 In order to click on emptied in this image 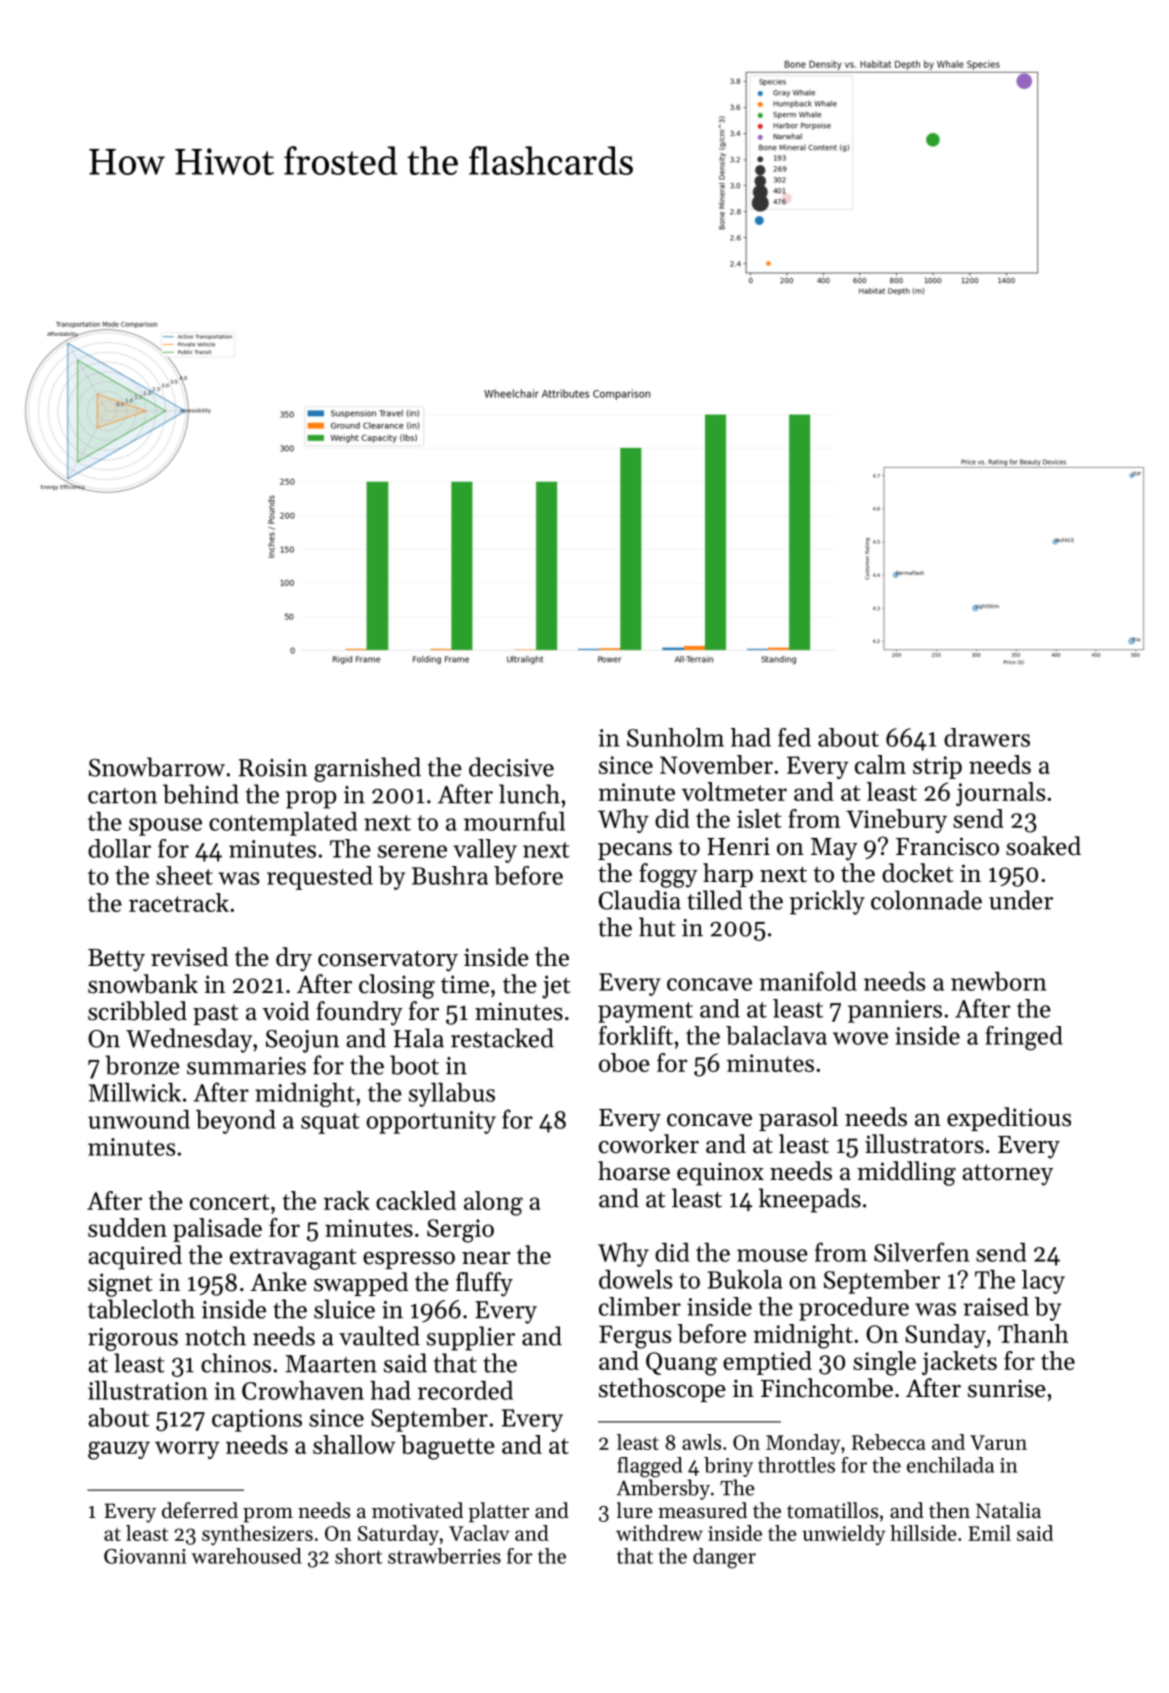, I will do `click(767, 1363)`.
